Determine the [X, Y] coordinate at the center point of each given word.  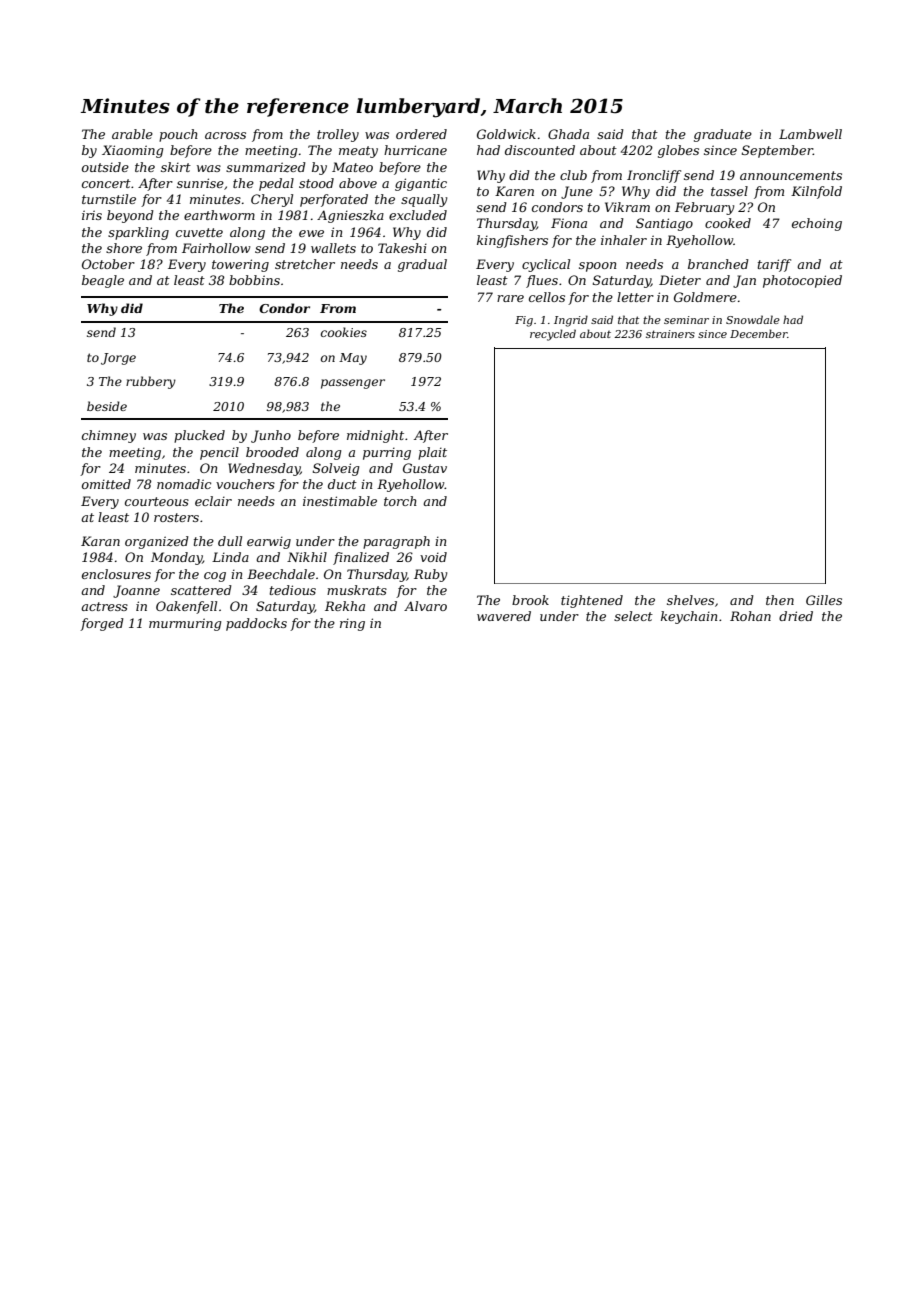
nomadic [184, 484]
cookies [344, 332]
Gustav [425, 468]
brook [530, 600]
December [758, 333]
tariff [774, 265]
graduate [723, 135]
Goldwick [506, 134]
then [780, 600]
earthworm [219, 215]
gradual [422, 265]
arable [132, 134]
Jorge [118, 359]
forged [102, 624]
